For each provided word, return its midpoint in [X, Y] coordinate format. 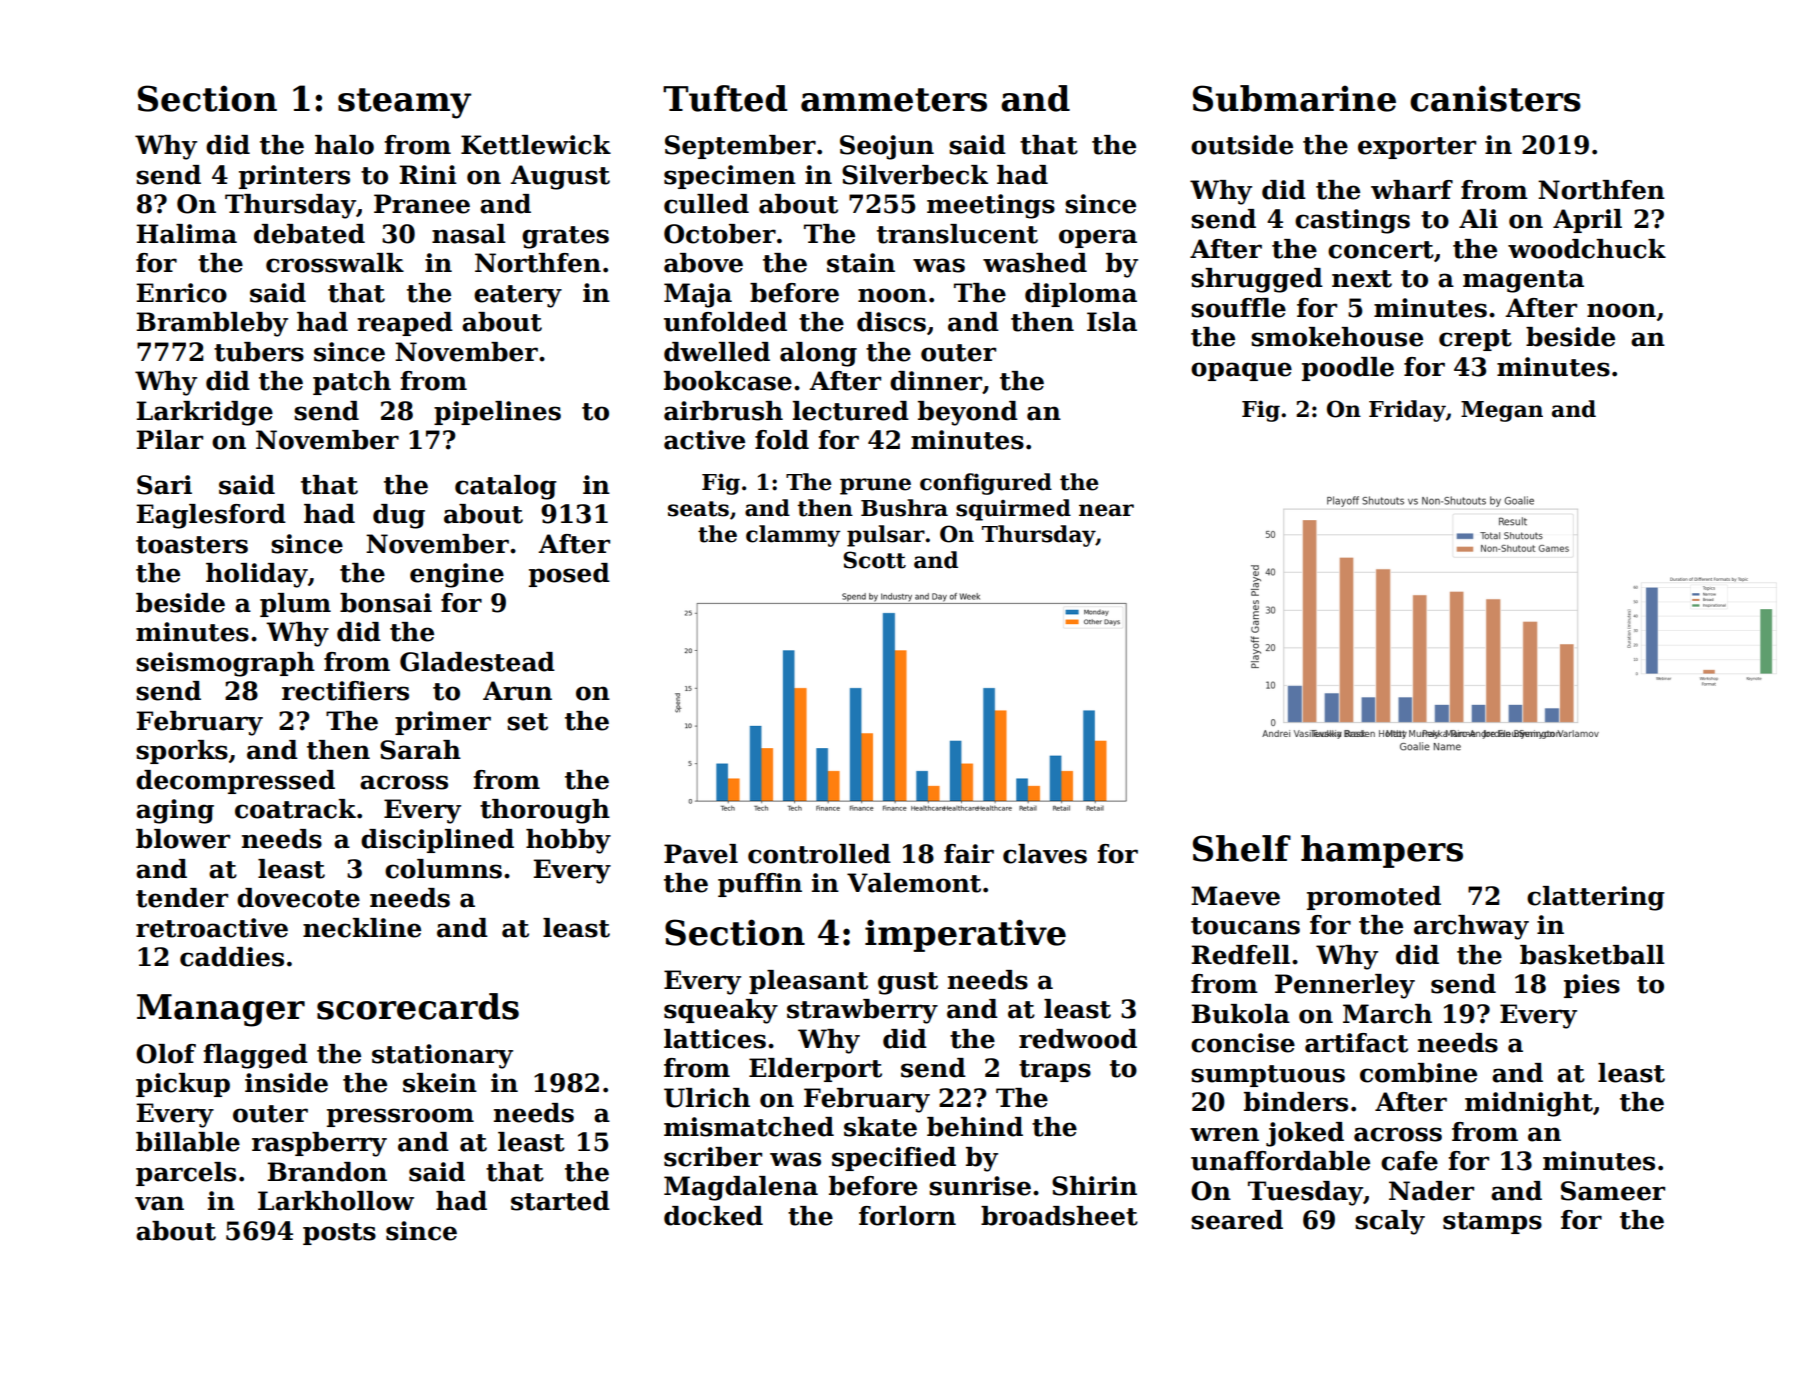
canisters [1495, 98]
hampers [1382, 851]
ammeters [894, 100]
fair [969, 854]
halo [344, 145]
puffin [760, 885]
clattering [1596, 898]
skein [440, 1083]
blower [183, 839]
